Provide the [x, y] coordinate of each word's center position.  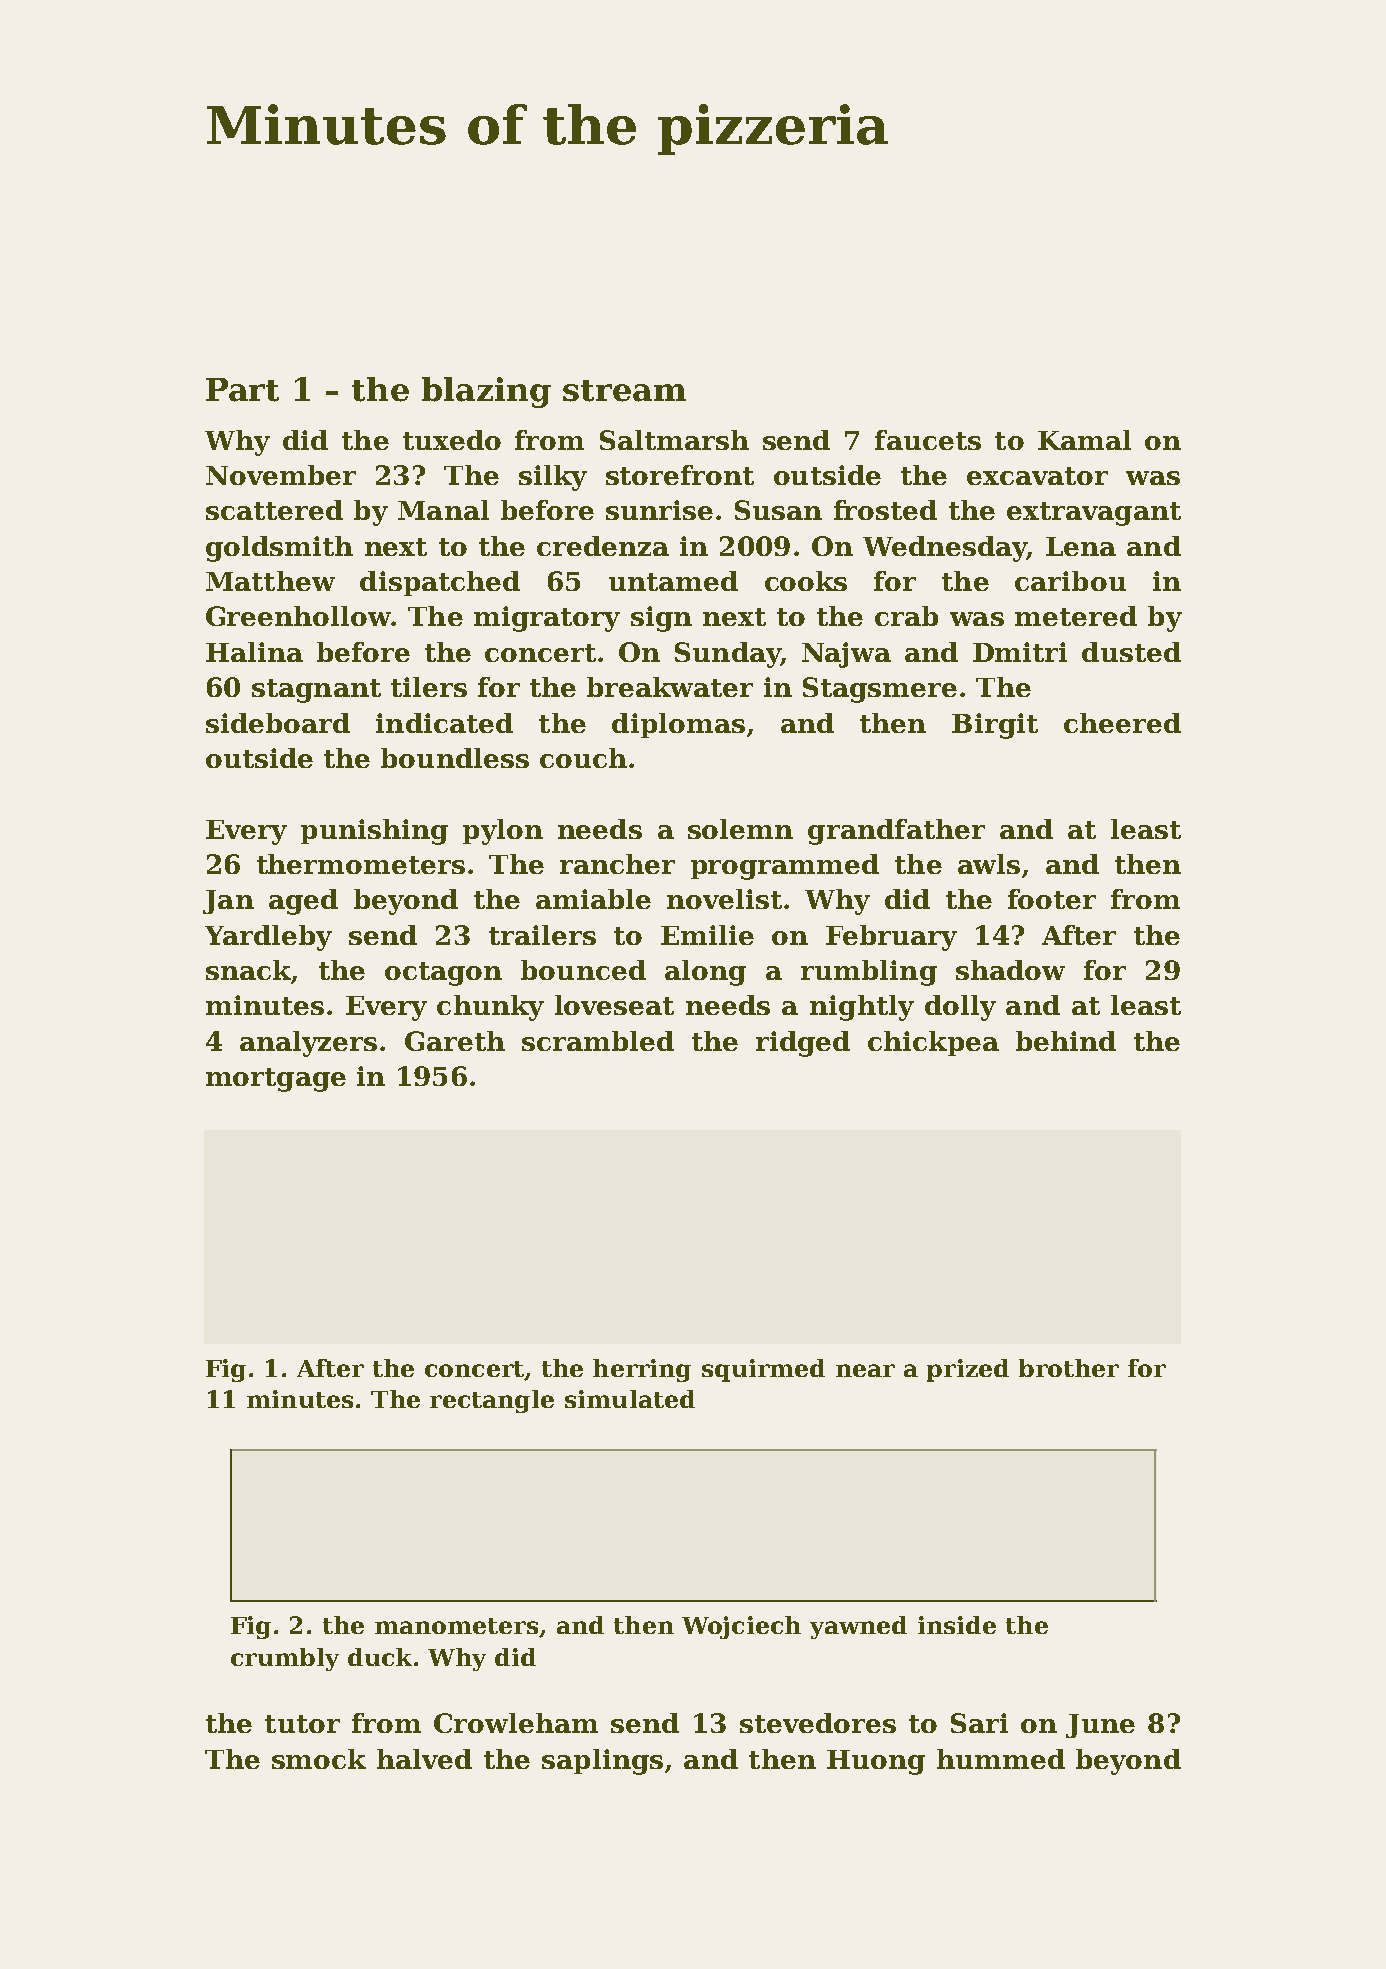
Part [242, 390]
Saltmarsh [674, 440]
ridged [803, 1044]
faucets [928, 440]
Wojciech [741, 1627]
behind [1066, 1041]
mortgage [276, 1080]
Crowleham [516, 1723]
